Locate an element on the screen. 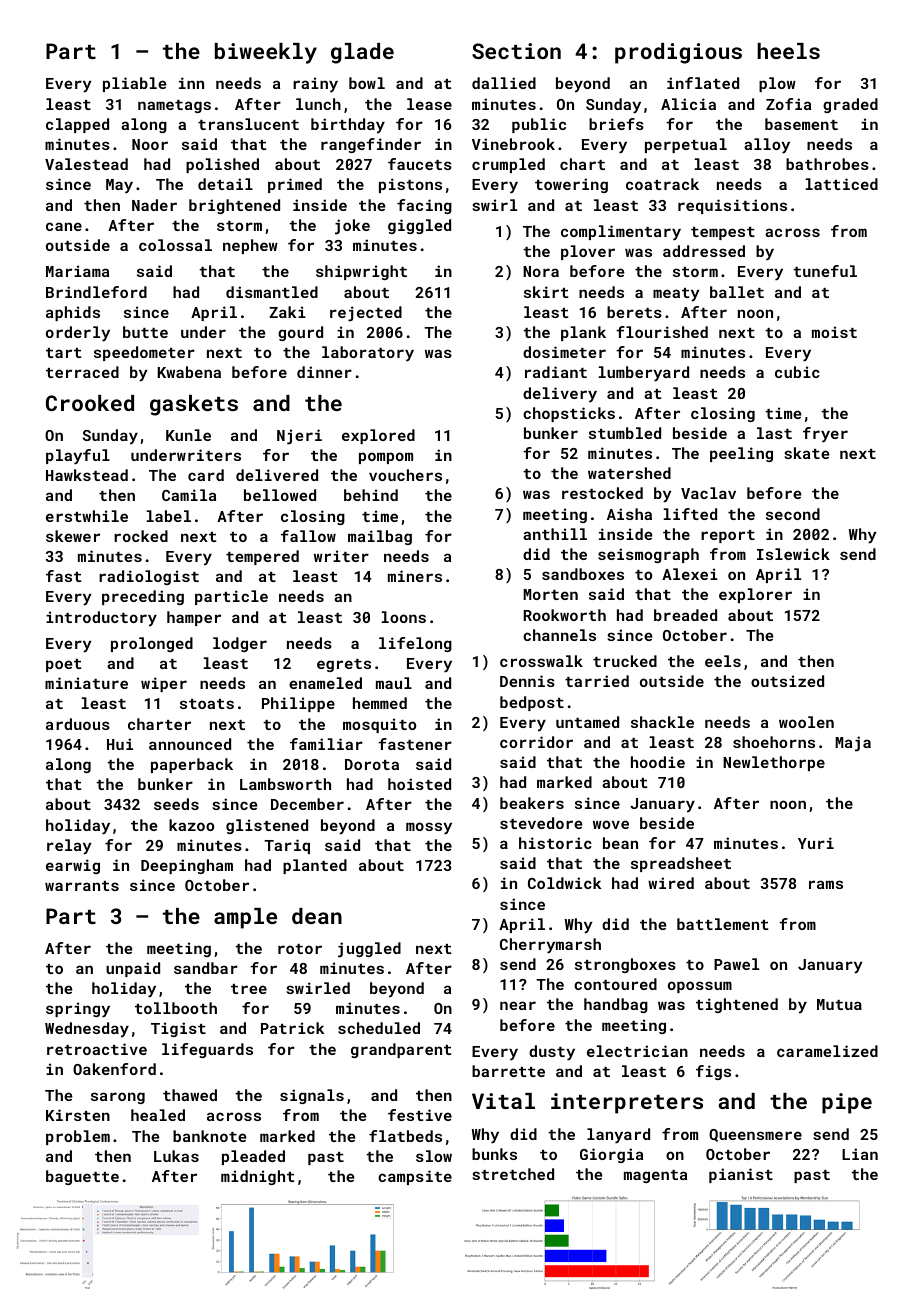 The image size is (924, 1308). aphids is located at coordinates (73, 313).
